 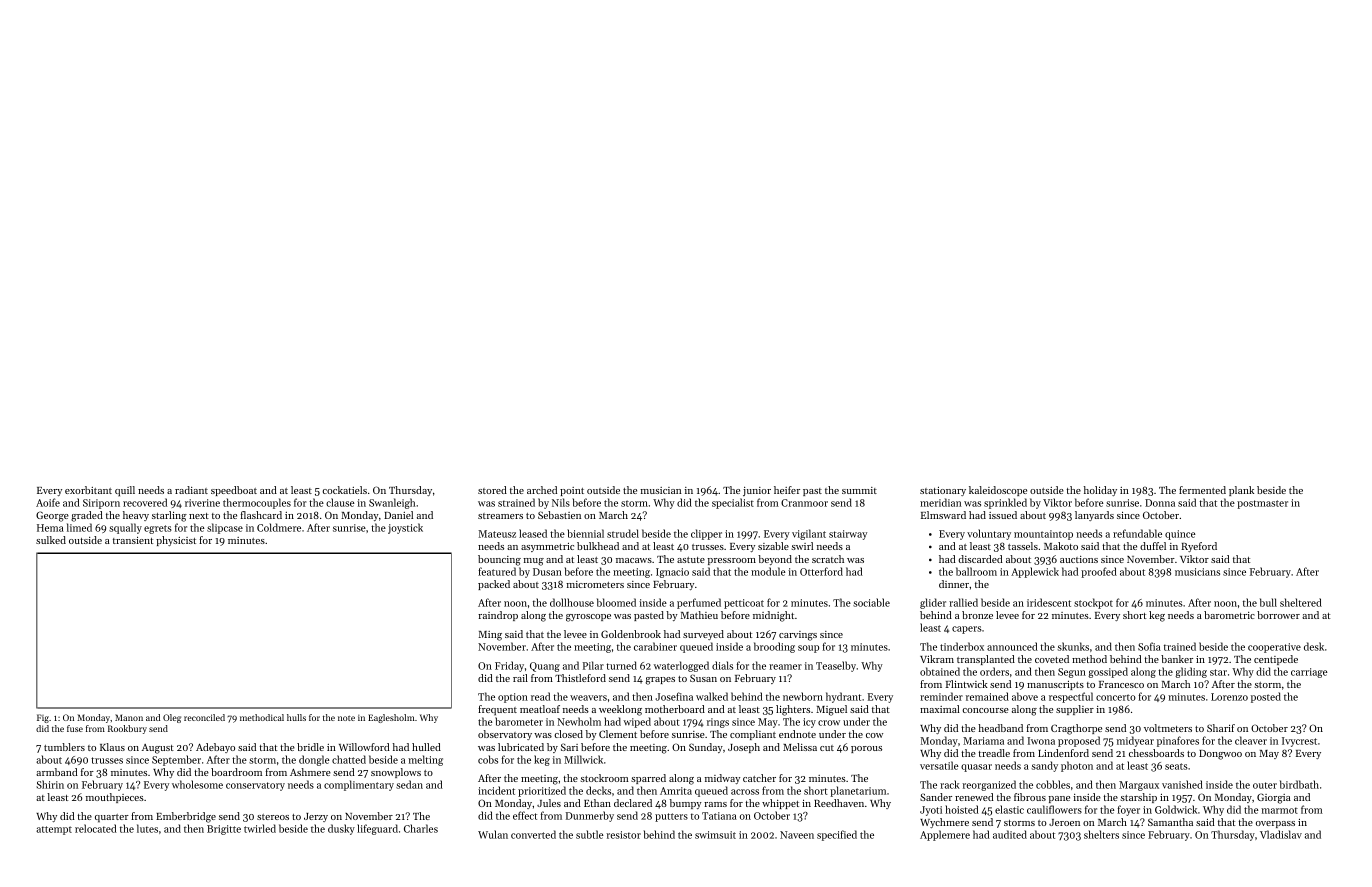 What do you see at coordinates (797, 835) in the document?
I see `Naveen` at bounding box center [797, 835].
